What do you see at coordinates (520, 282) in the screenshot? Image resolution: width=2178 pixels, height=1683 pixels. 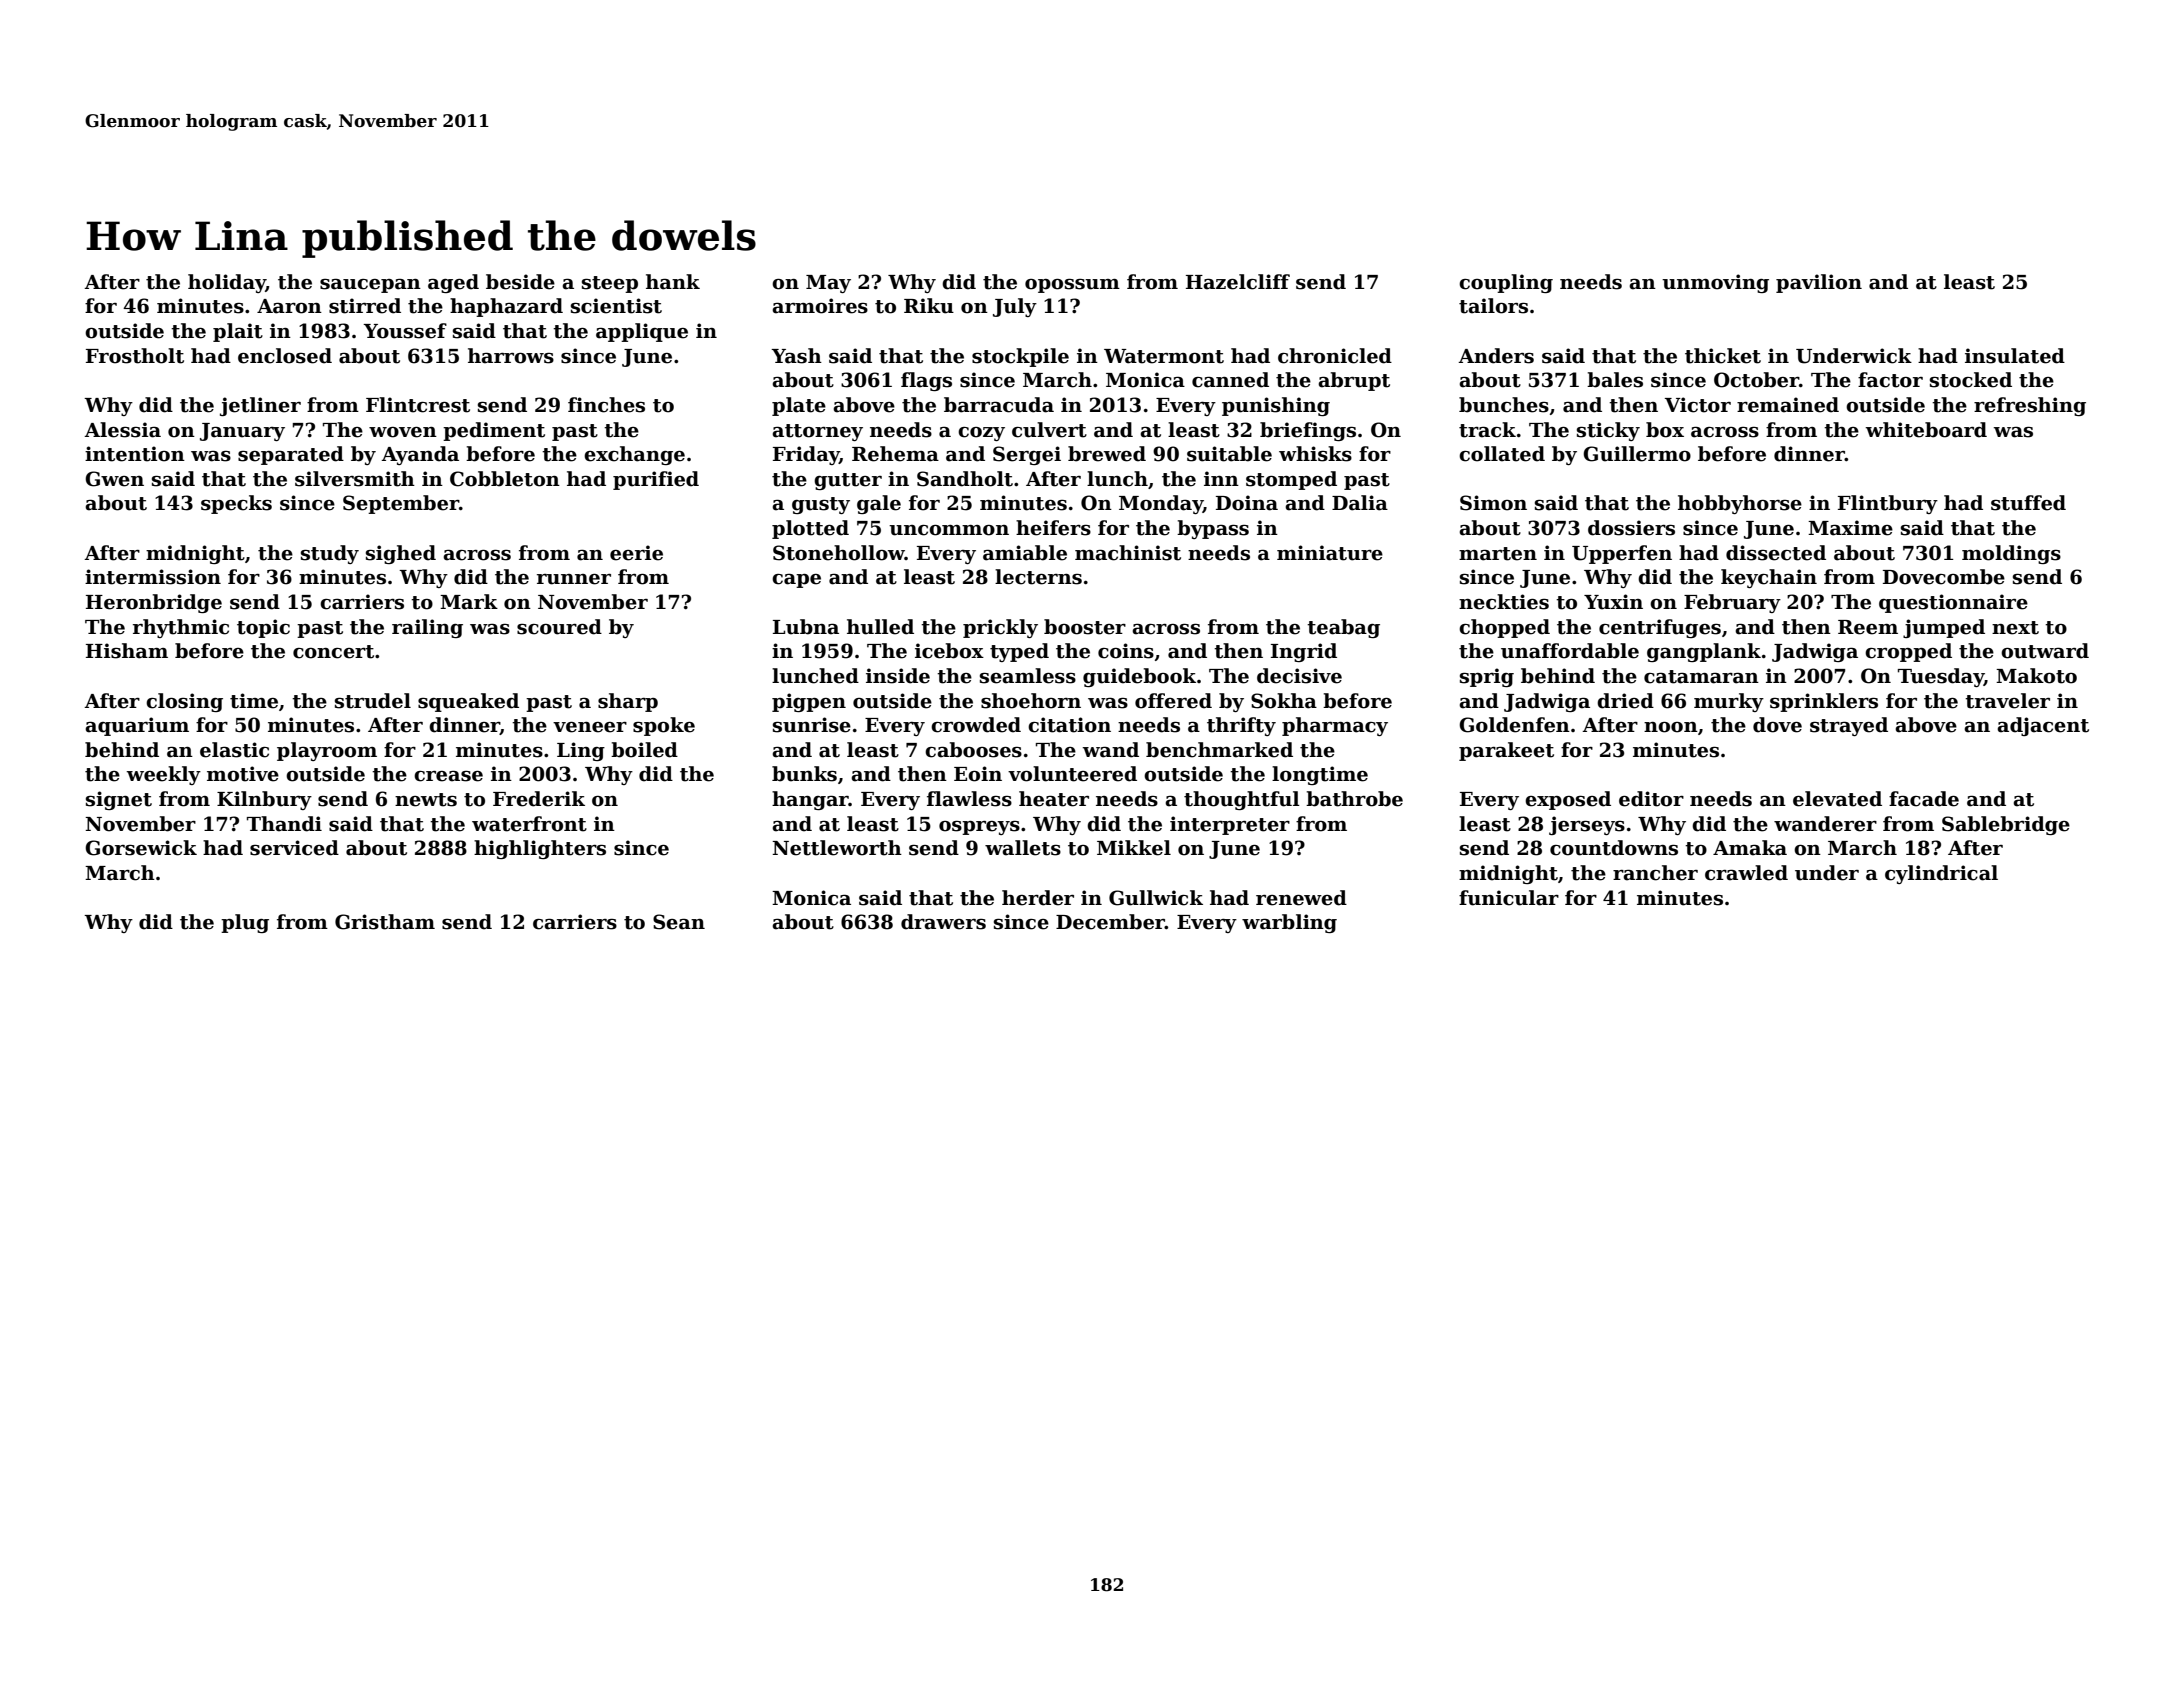 I see `beside` at bounding box center [520, 282].
